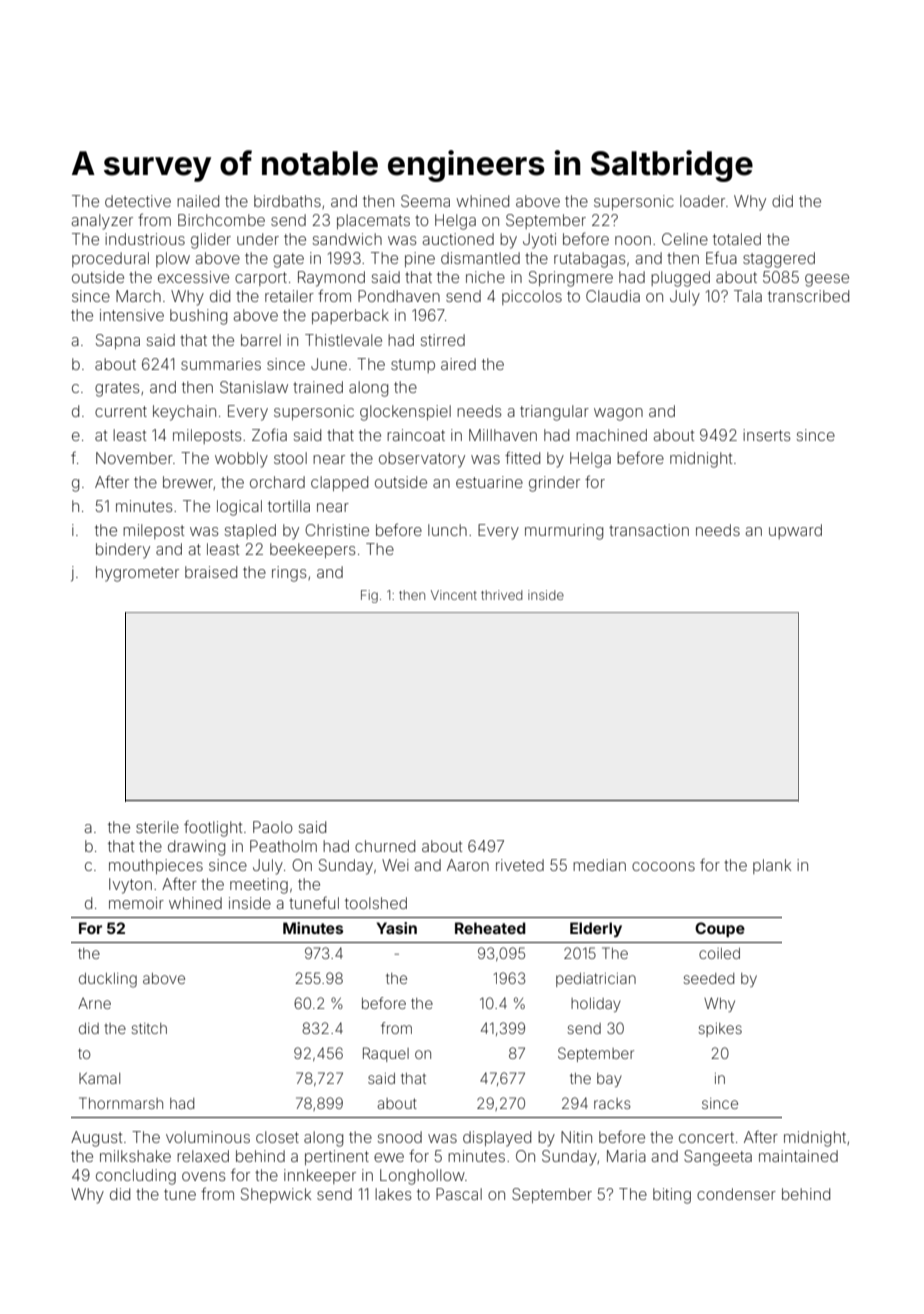  What do you see at coordinates (737, 239) in the document?
I see `totaled` at bounding box center [737, 239].
